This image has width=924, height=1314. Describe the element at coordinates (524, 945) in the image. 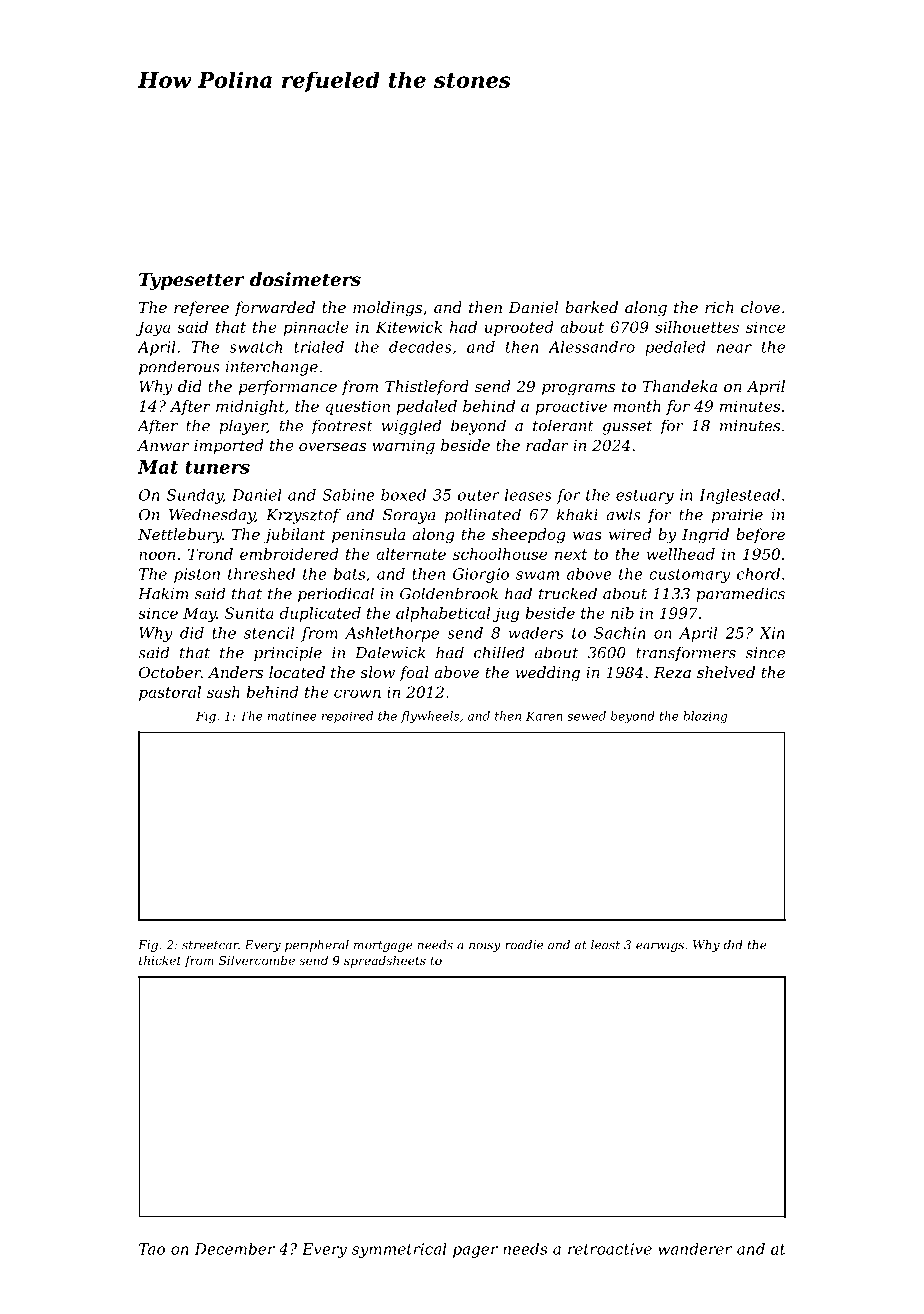

I see `roadie` at that location.
